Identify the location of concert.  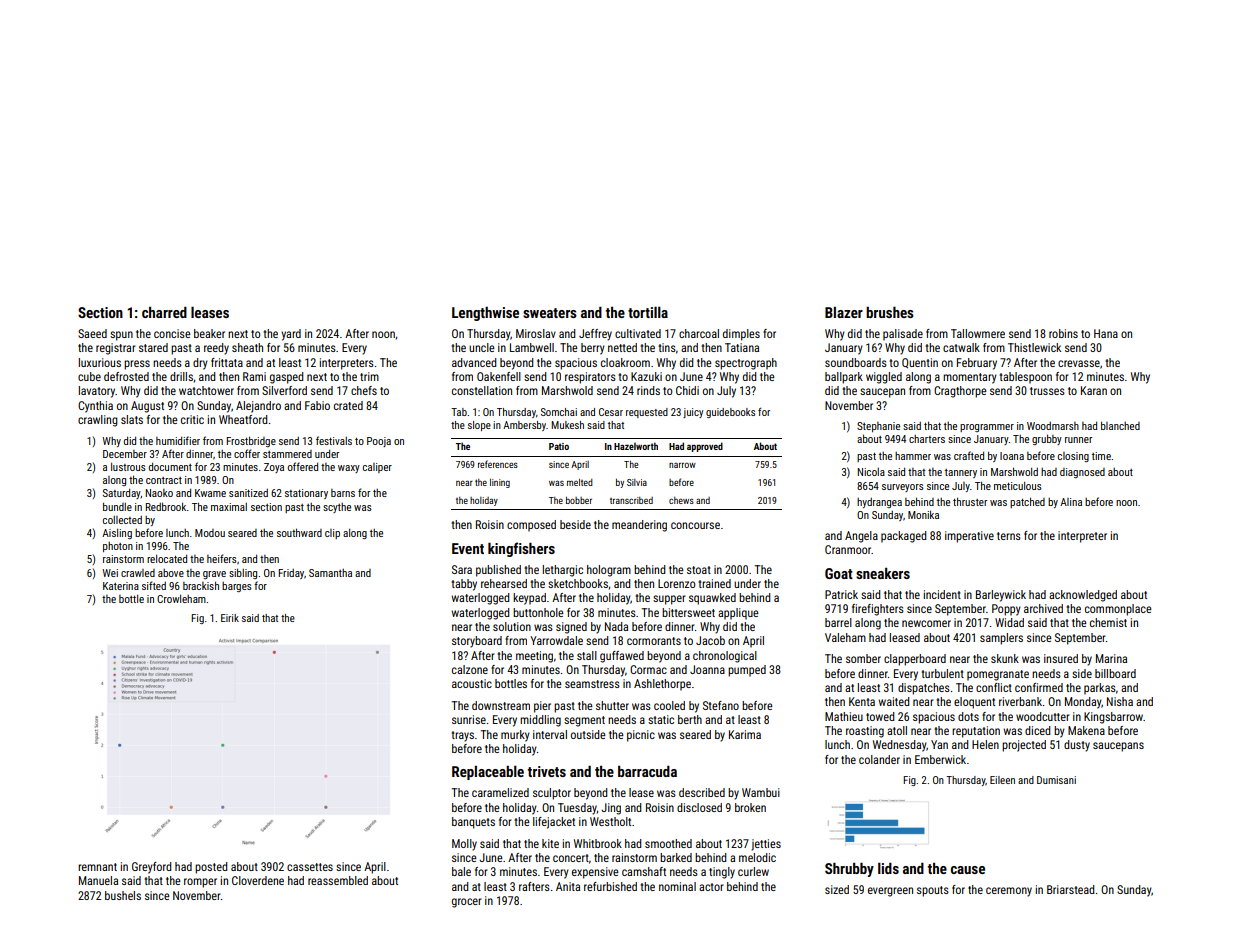
(571, 858).
